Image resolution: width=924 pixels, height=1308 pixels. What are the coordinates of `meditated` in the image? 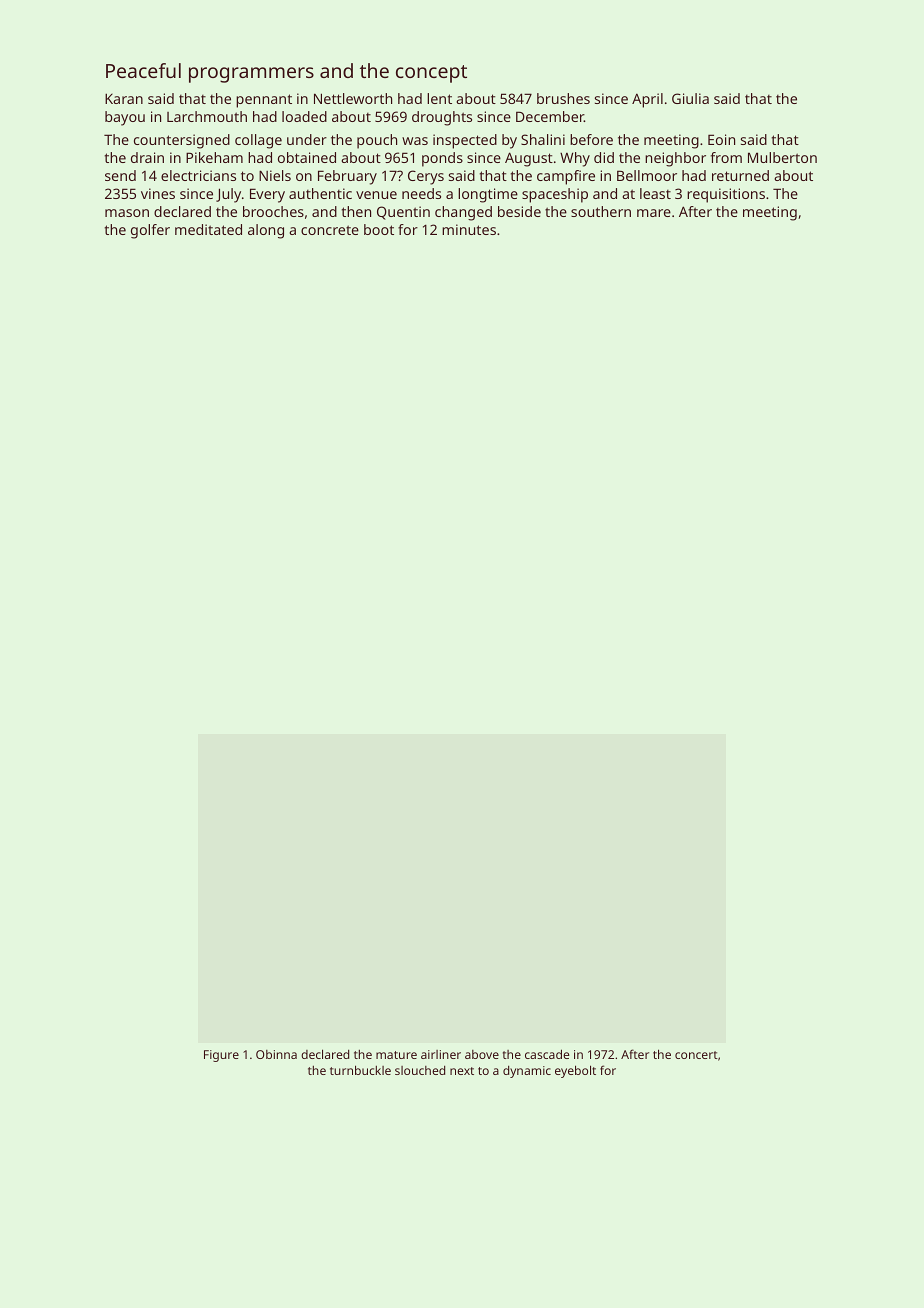 It's located at (208, 229).
